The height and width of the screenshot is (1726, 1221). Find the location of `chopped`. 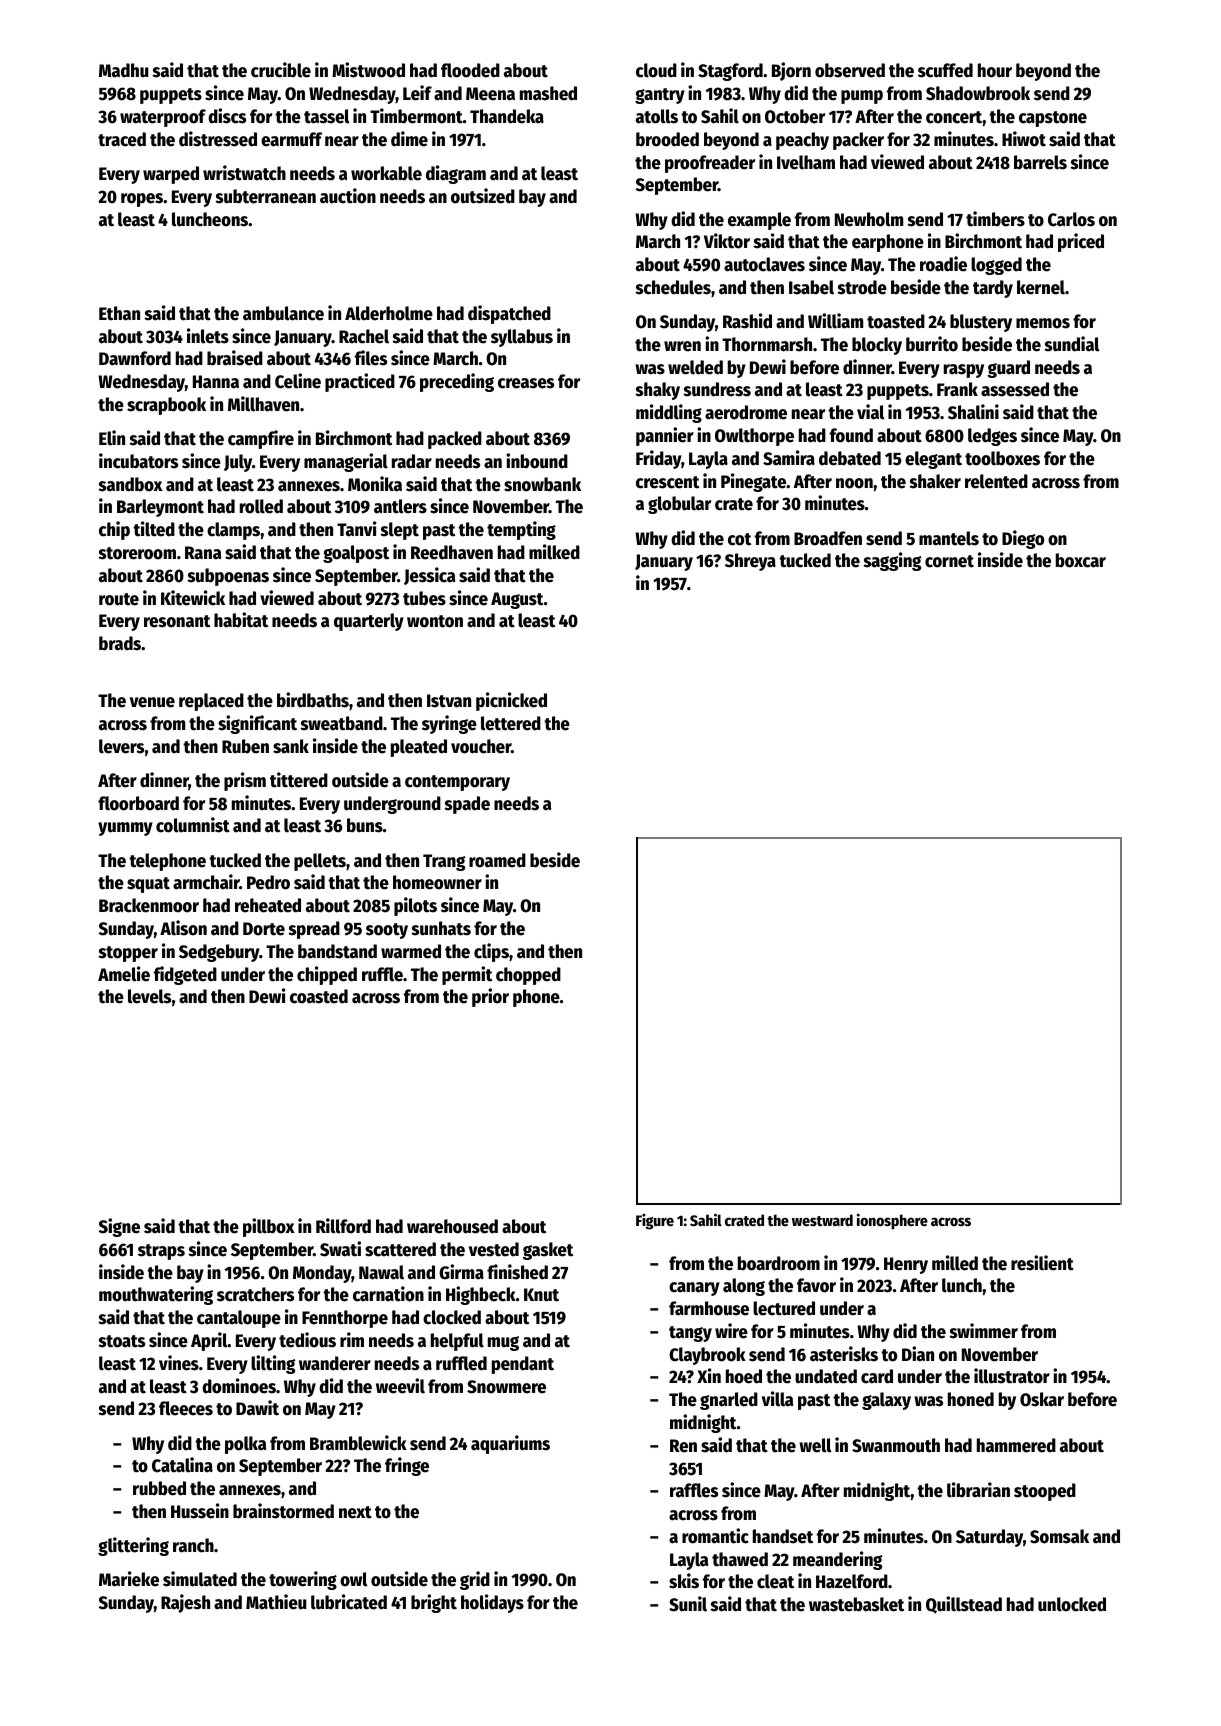

chopped is located at coordinates (528, 976).
